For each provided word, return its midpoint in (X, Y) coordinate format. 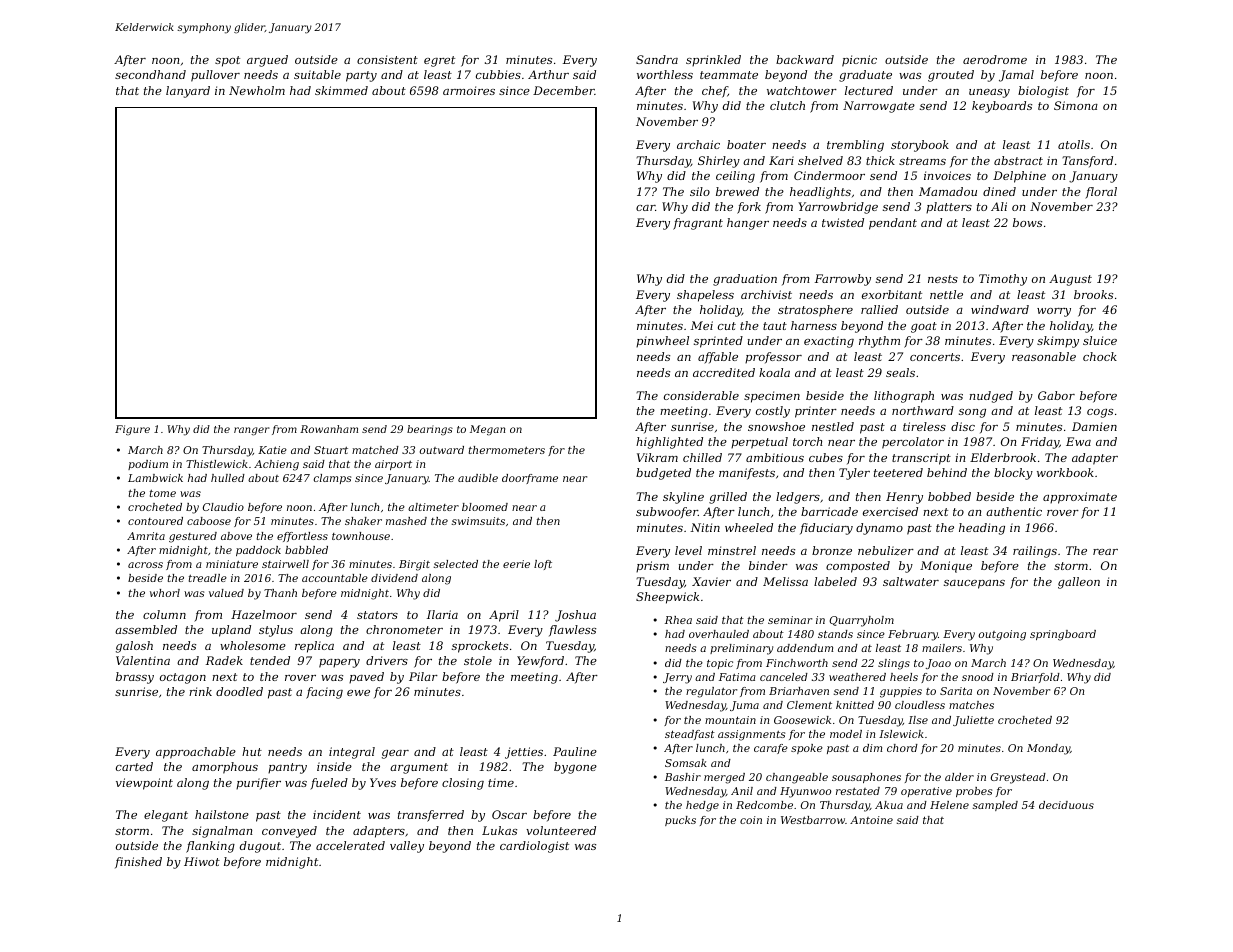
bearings (430, 430)
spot (227, 61)
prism (652, 567)
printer (816, 412)
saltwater (911, 581)
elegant (166, 816)
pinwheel (662, 342)
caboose (209, 521)
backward (805, 59)
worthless (665, 74)
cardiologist (534, 847)
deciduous (1066, 805)
